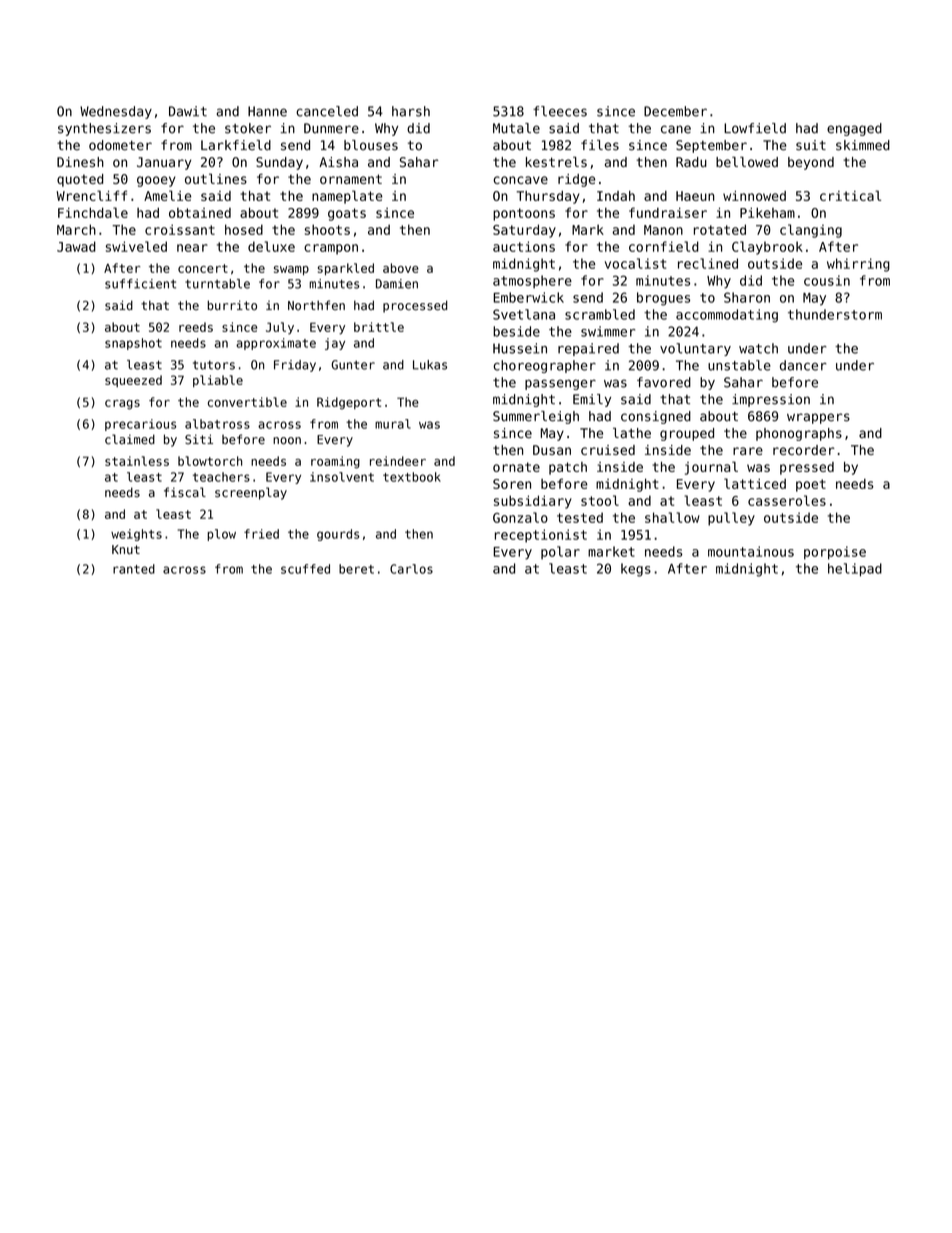 The height and width of the screenshot is (1233, 952). Describe the element at coordinates (196, 327) in the screenshot. I see `reeds` at that location.
